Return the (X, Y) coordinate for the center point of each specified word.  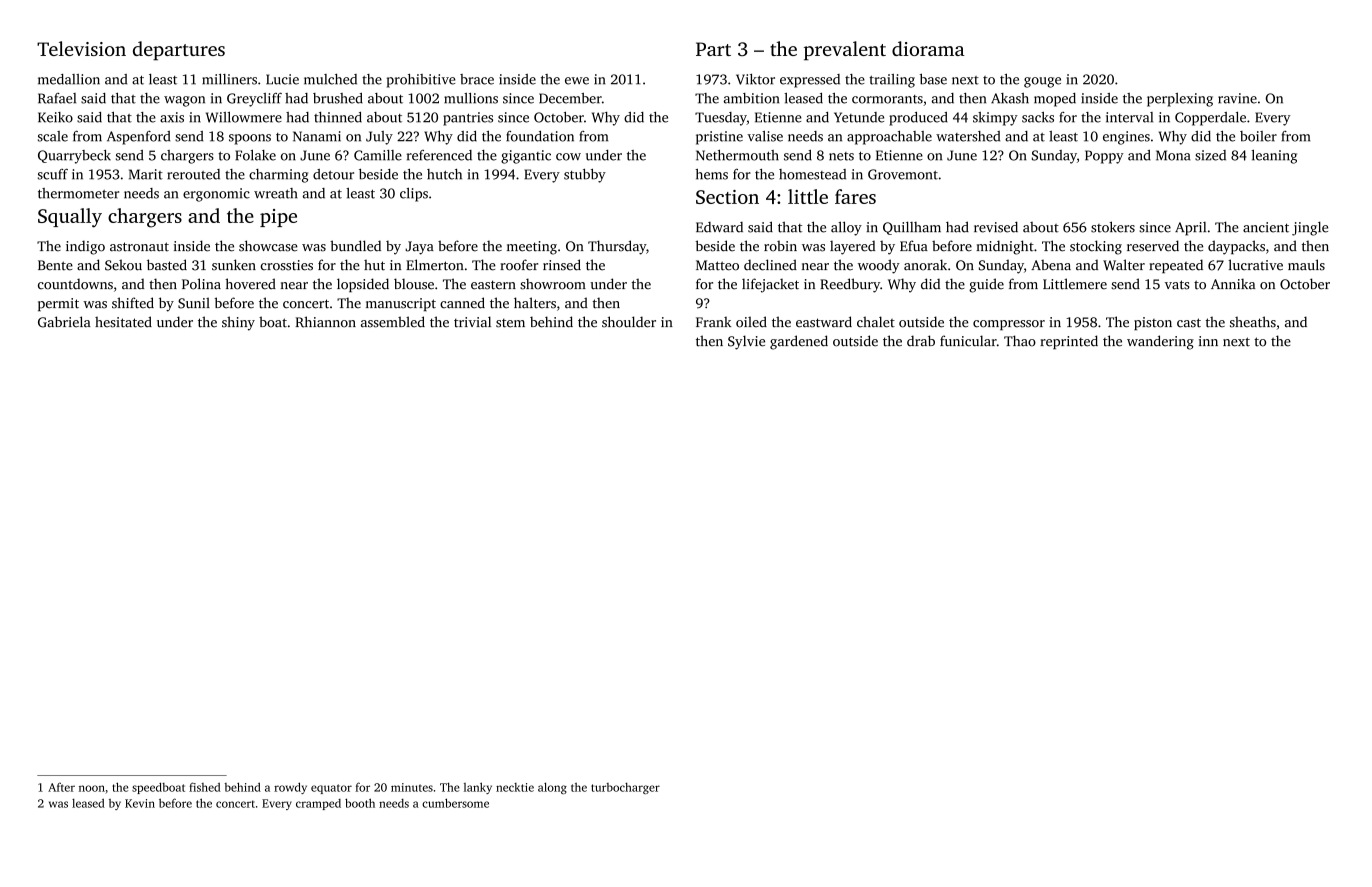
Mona (1173, 155)
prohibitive (421, 81)
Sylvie (746, 342)
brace (477, 79)
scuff (53, 174)
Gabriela (64, 322)
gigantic (526, 157)
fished (205, 787)
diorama (928, 48)
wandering (1160, 342)
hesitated (123, 322)
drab (921, 340)
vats (1177, 285)
